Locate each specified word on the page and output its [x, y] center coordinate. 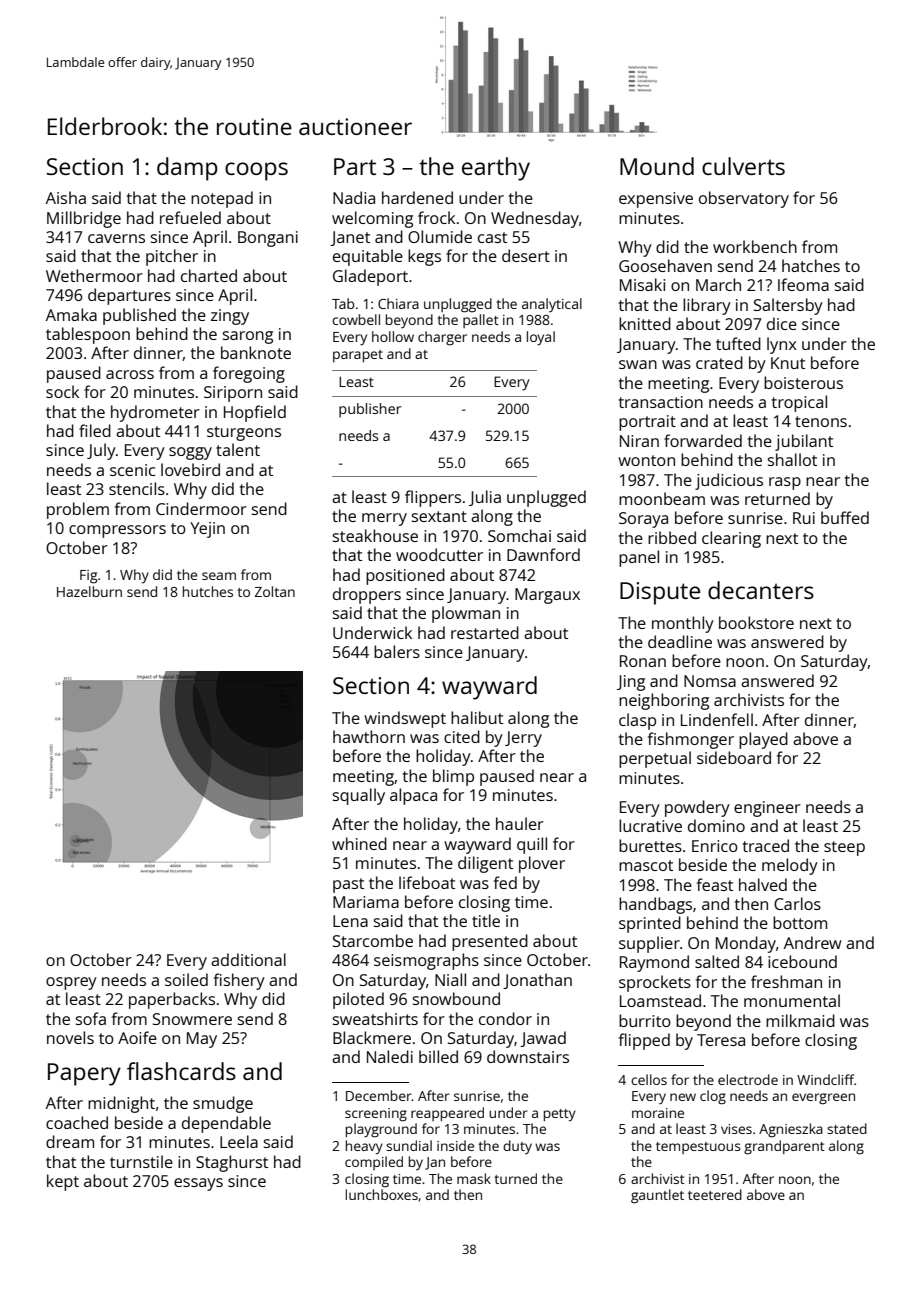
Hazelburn [89, 591]
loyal [541, 338]
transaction [661, 402]
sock [62, 391]
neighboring [664, 701]
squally [359, 796]
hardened [417, 197]
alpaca [413, 796]
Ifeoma [803, 284]
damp [187, 169]
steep [844, 848]
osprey [71, 983]
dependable [226, 1124]
